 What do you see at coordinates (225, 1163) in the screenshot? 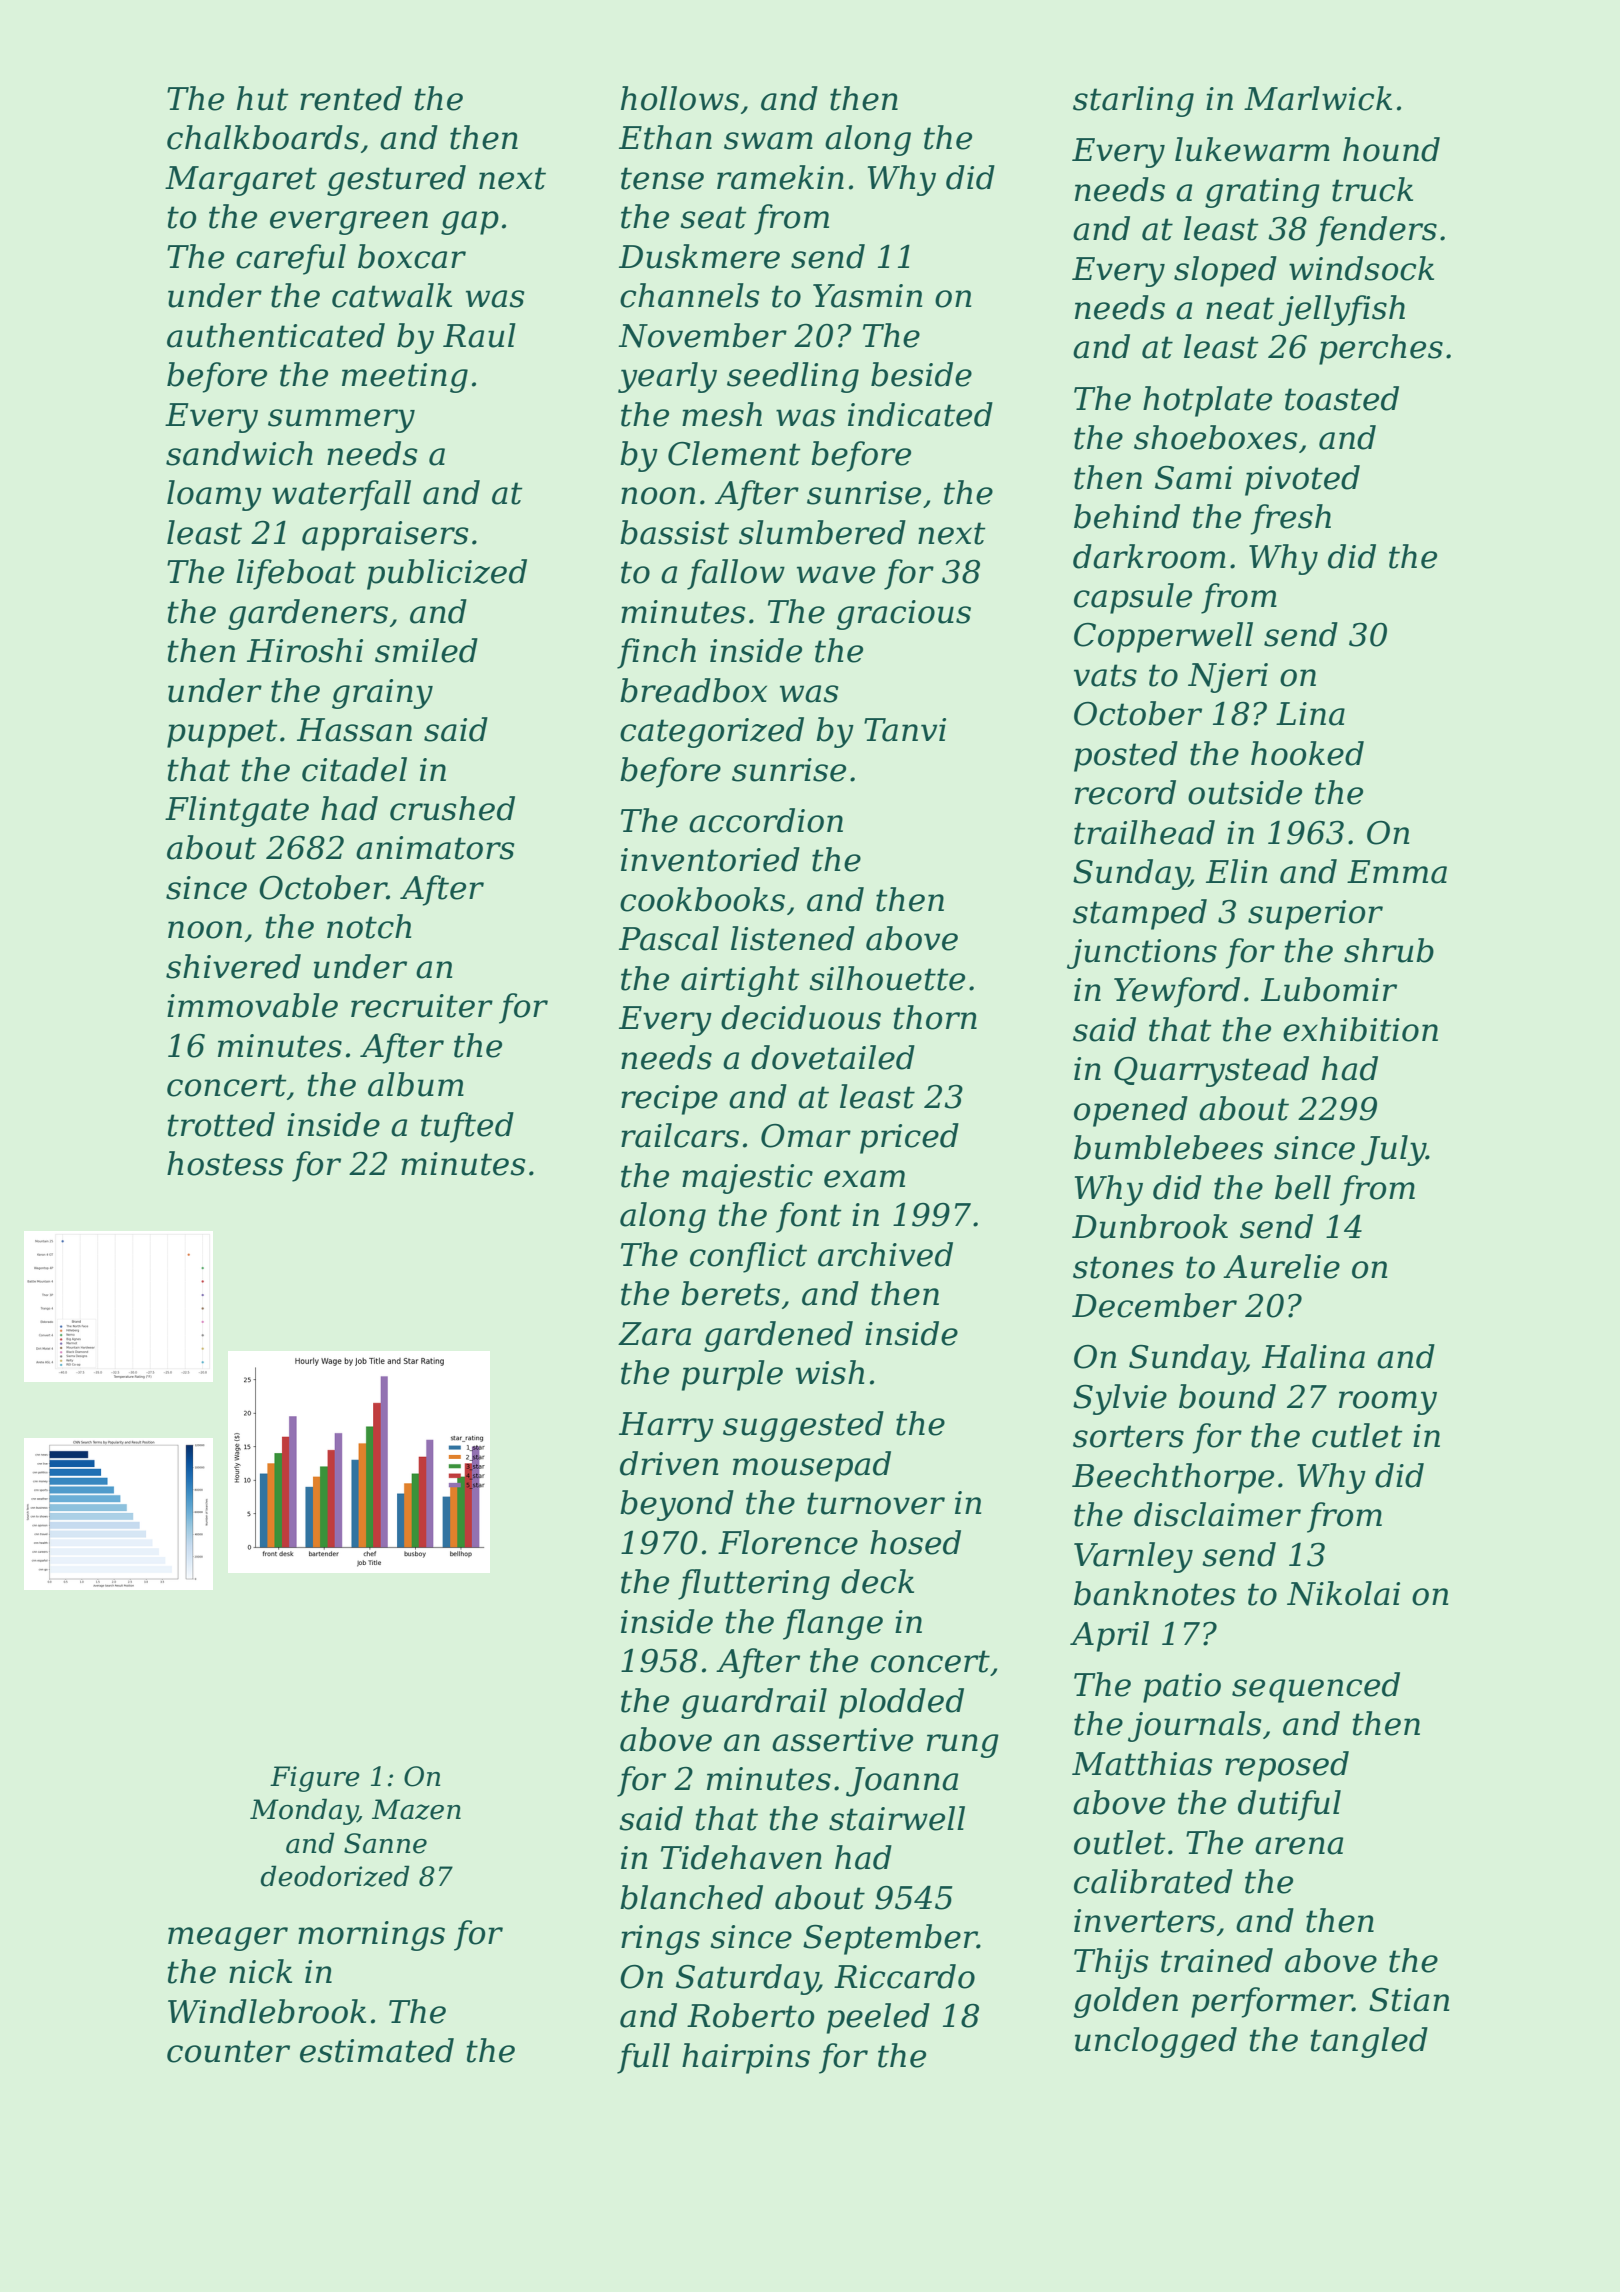
I see `hostess` at bounding box center [225, 1163].
